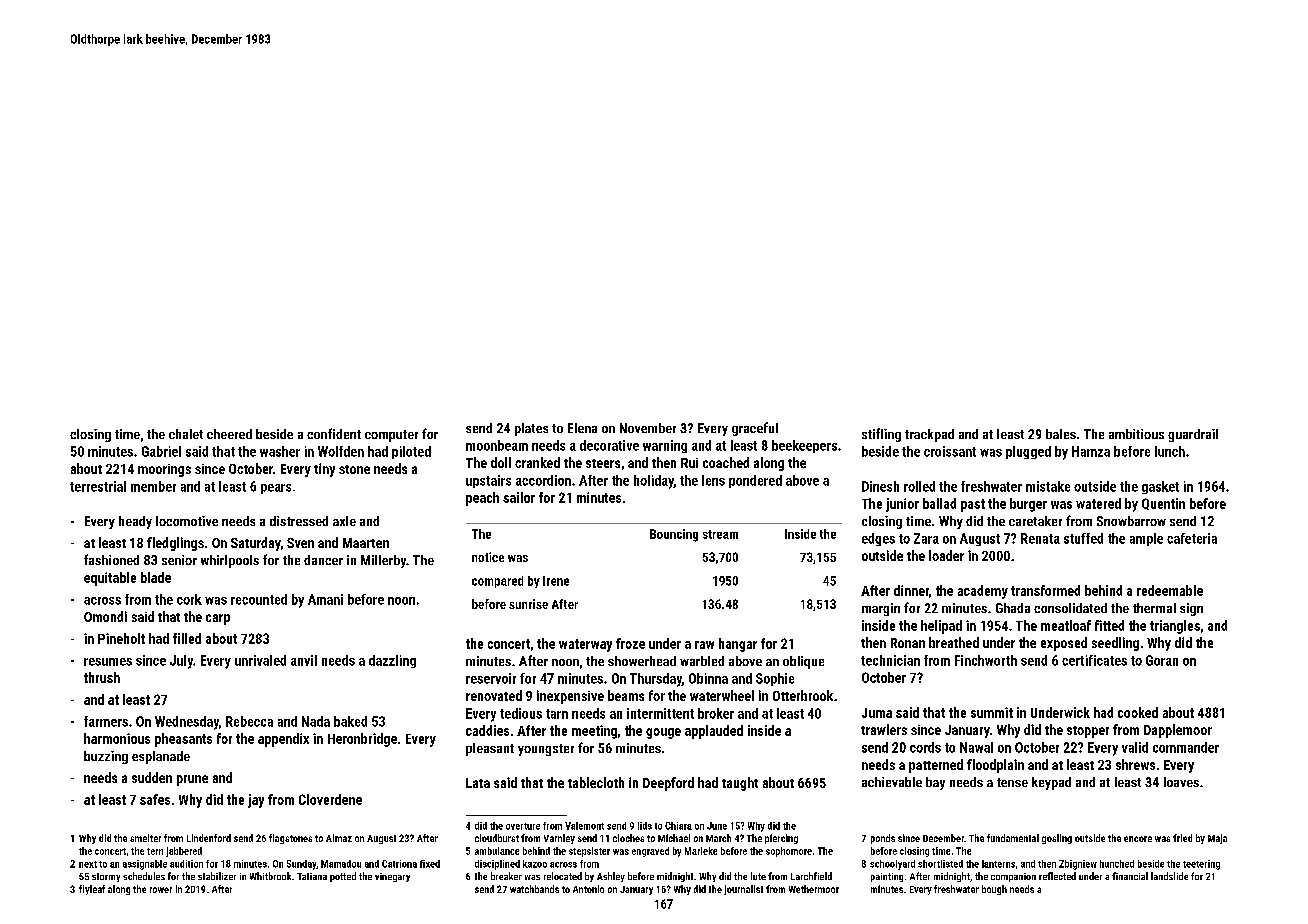 This screenshot has height=924, width=1308. What do you see at coordinates (994, 890) in the screenshot?
I see `bough` at bounding box center [994, 890].
